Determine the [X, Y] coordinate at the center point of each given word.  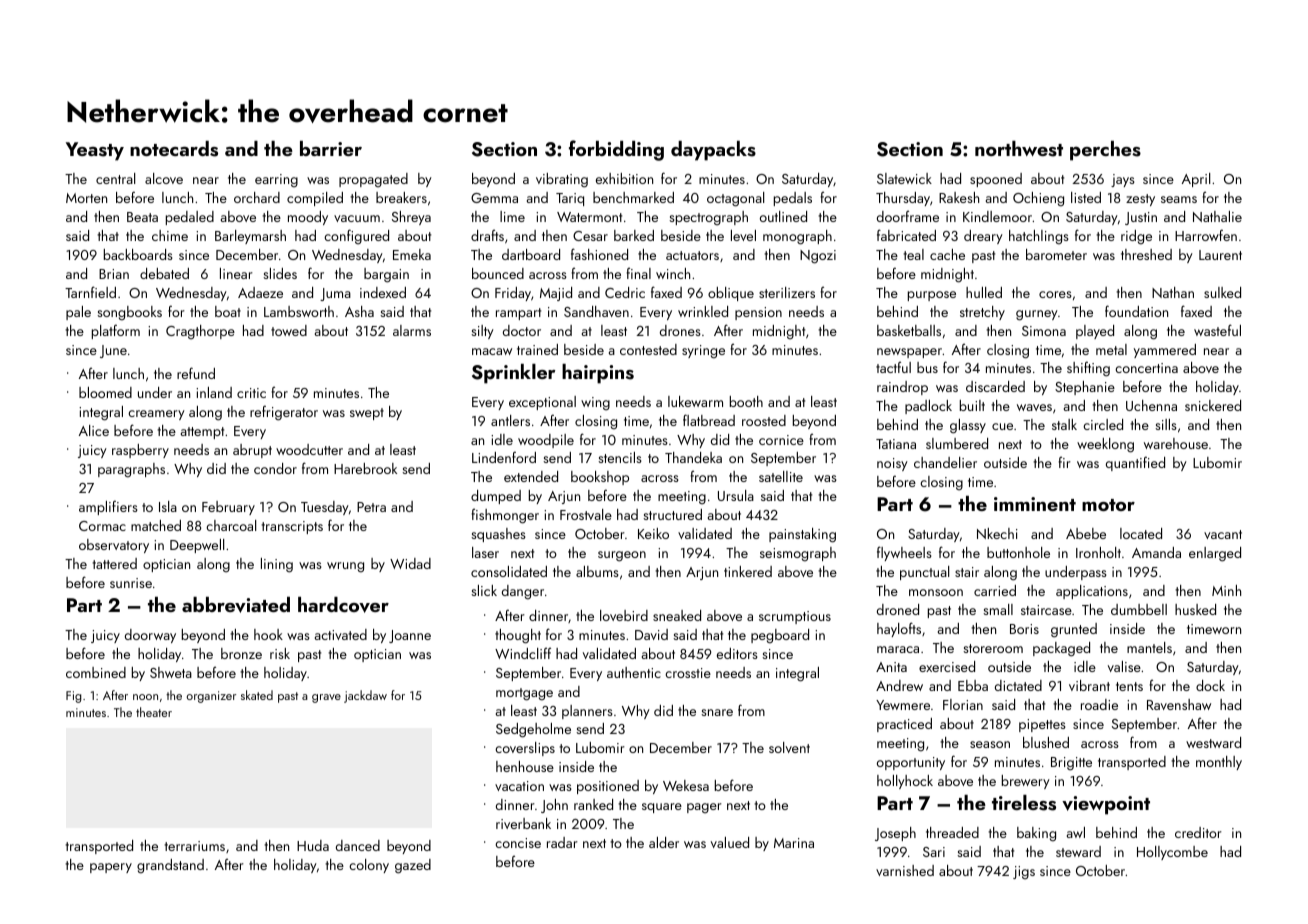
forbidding [616, 150]
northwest [1019, 149]
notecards [174, 149]
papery [111, 868]
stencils [620, 457]
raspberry [140, 451]
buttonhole [1018, 552]
